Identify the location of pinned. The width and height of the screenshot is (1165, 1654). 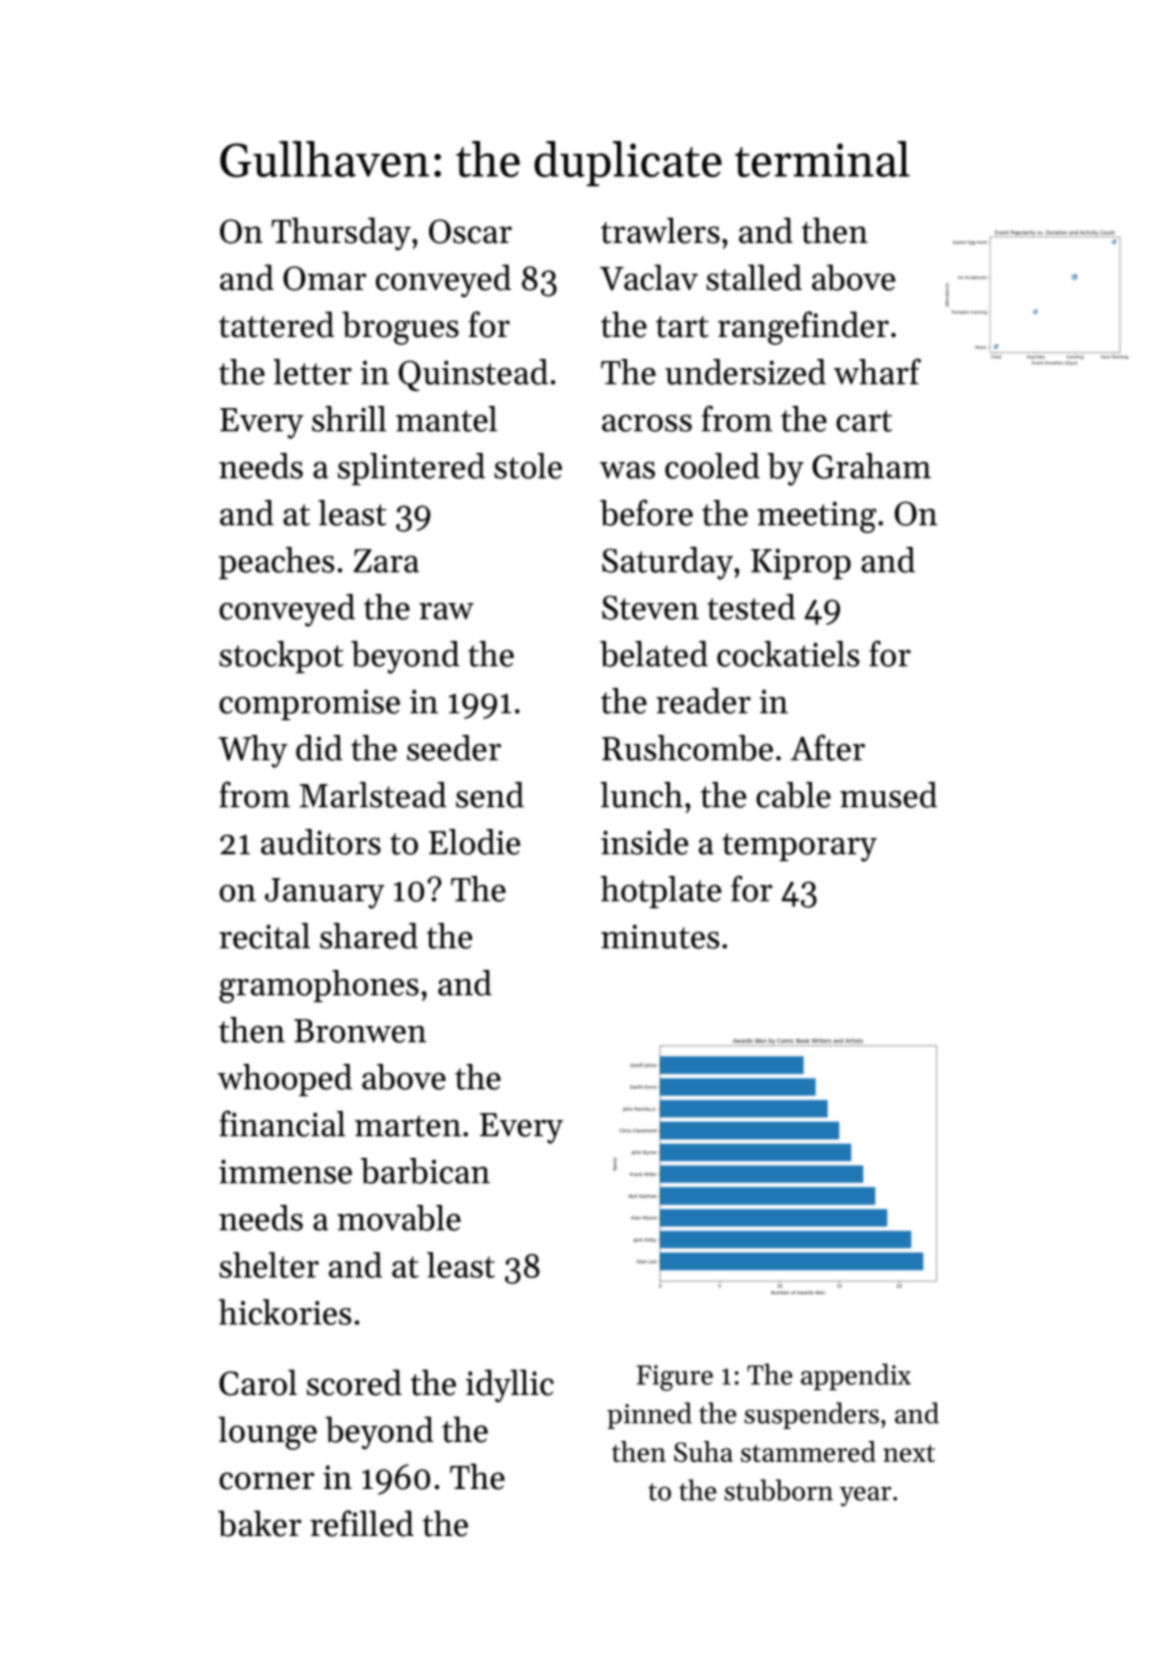
(649, 1415).
